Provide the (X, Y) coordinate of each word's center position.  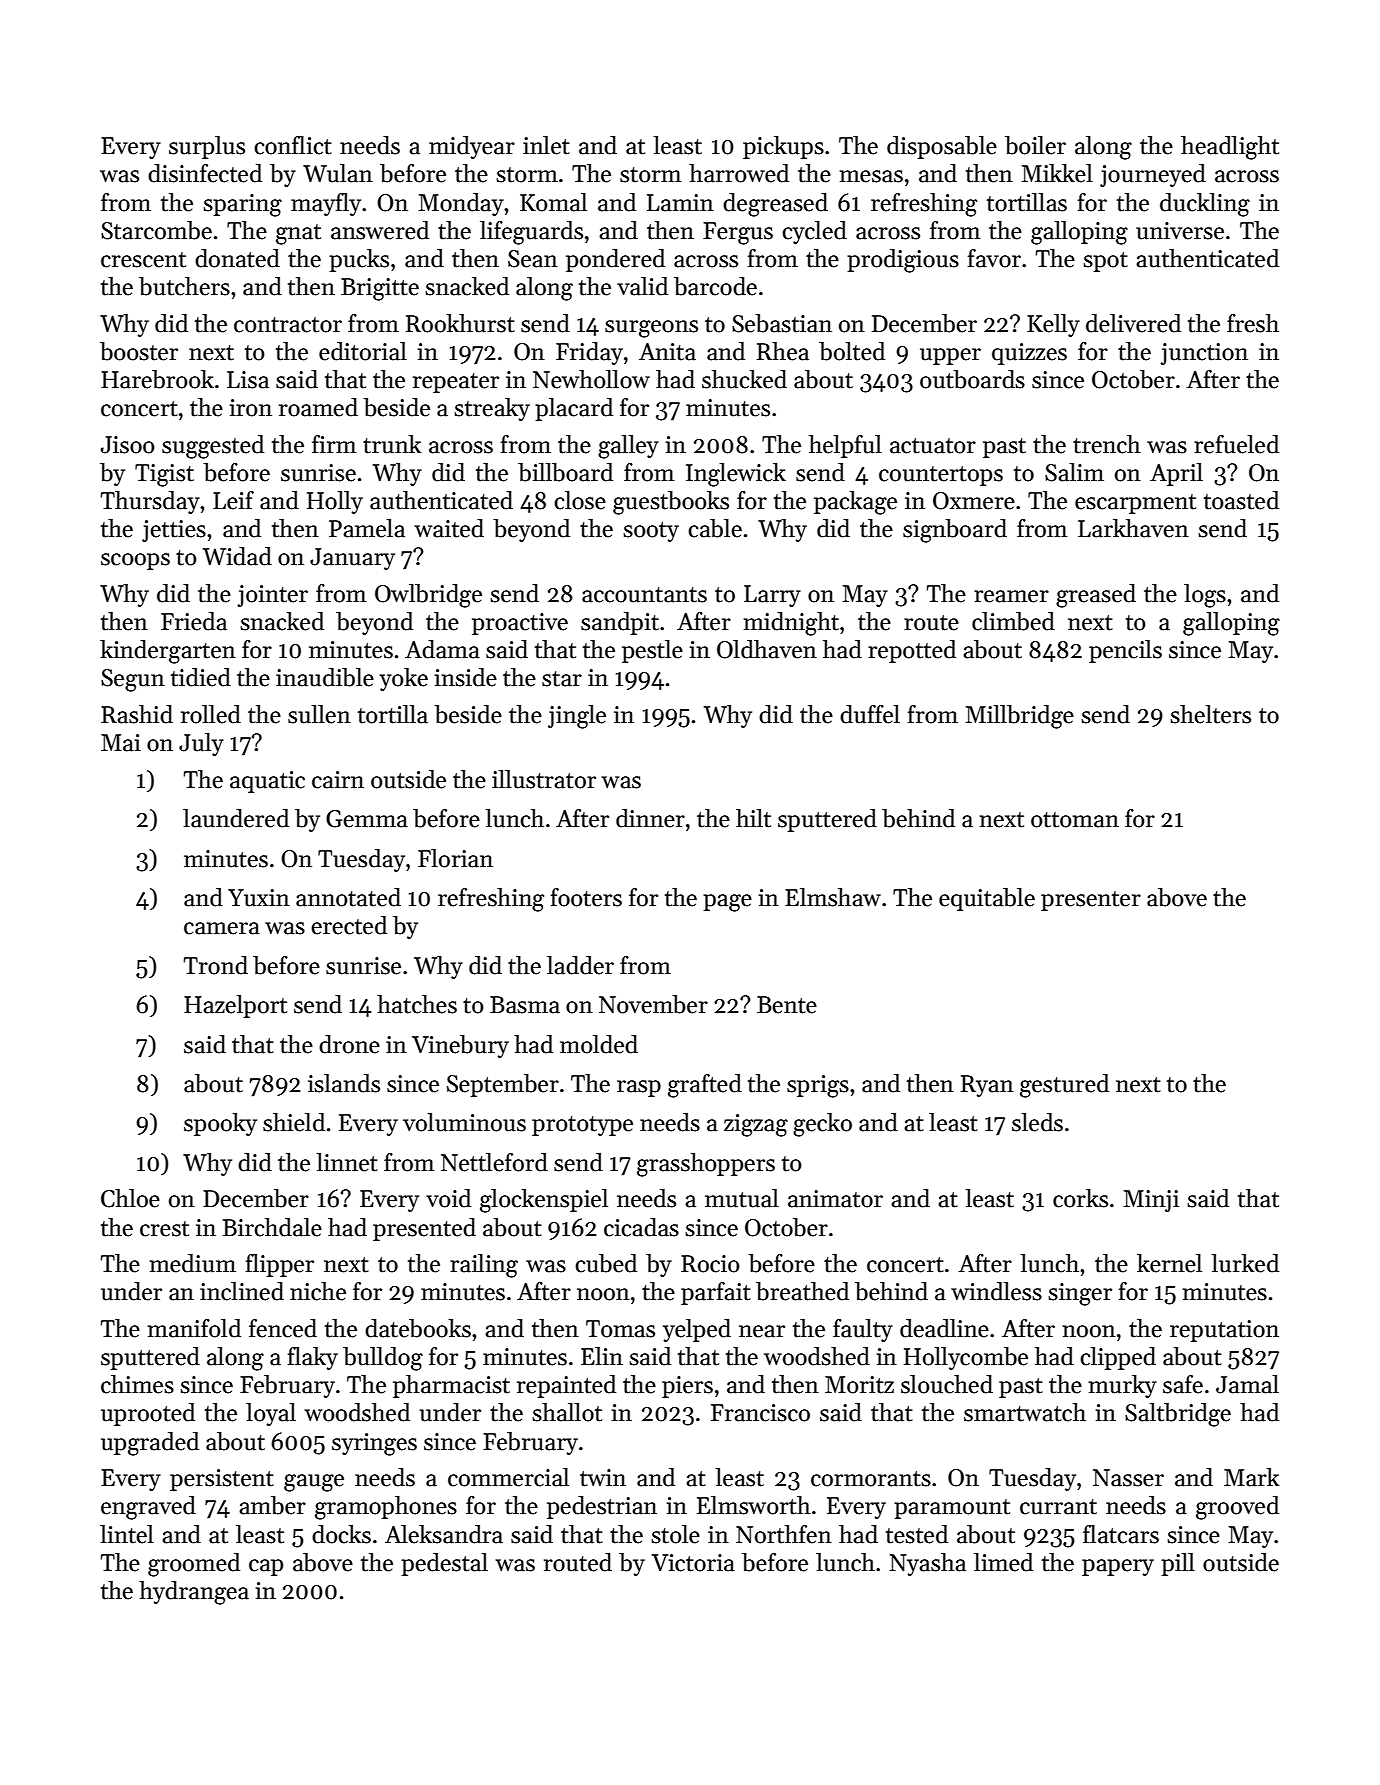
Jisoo (128, 445)
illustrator (544, 779)
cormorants (871, 1479)
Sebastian (782, 323)
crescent (143, 260)
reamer (1011, 596)
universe (1180, 231)
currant (1058, 1507)
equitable (987, 899)
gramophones (386, 1508)
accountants (644, 595)
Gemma (367, 819)
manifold (194, 1328)
